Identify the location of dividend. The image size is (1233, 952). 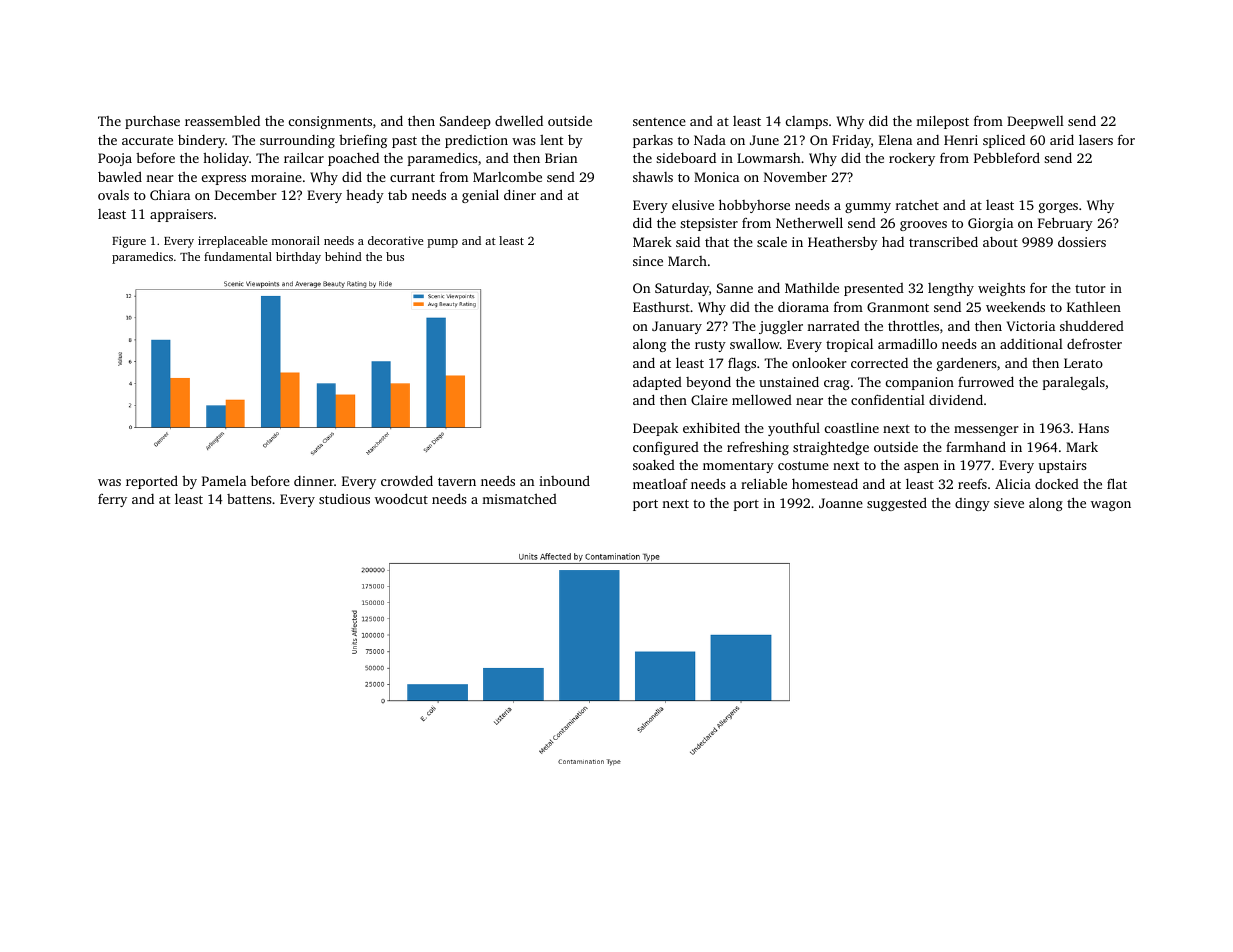
(956, 399).
